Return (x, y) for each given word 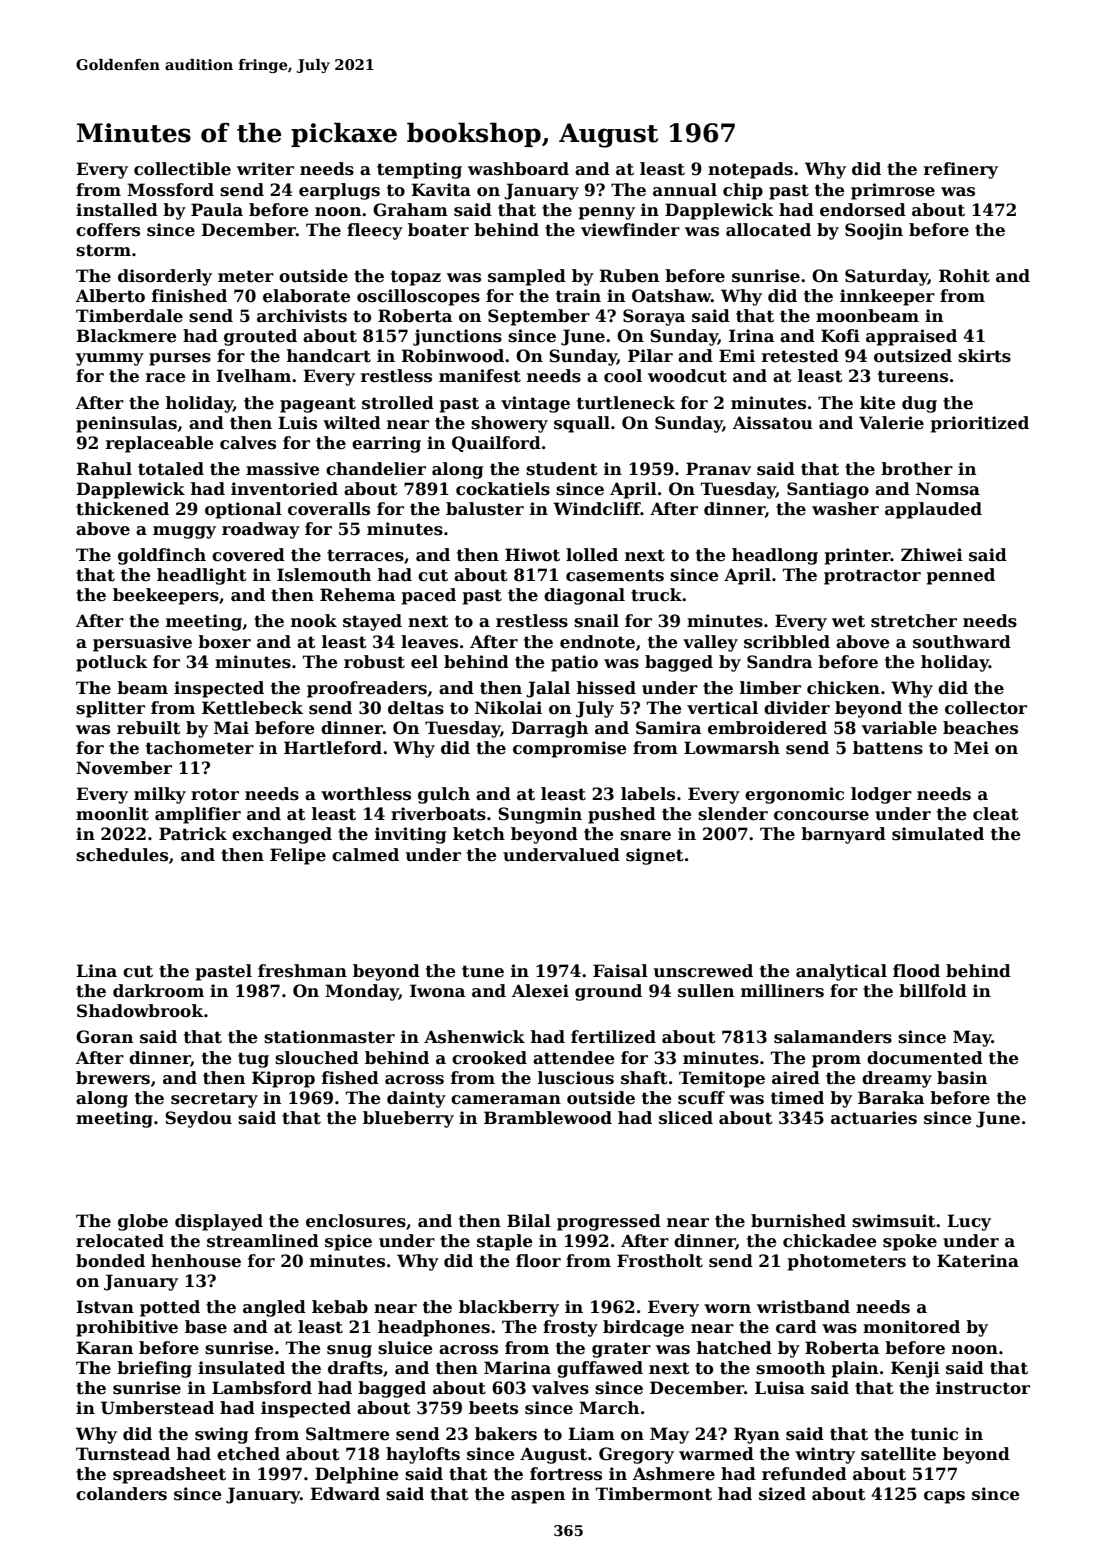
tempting (419, 170)
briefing (154, 1369)
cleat (996, 814)
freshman (302, 971)
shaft (644, 1078)
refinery (961, 170)
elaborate (307, 296)
